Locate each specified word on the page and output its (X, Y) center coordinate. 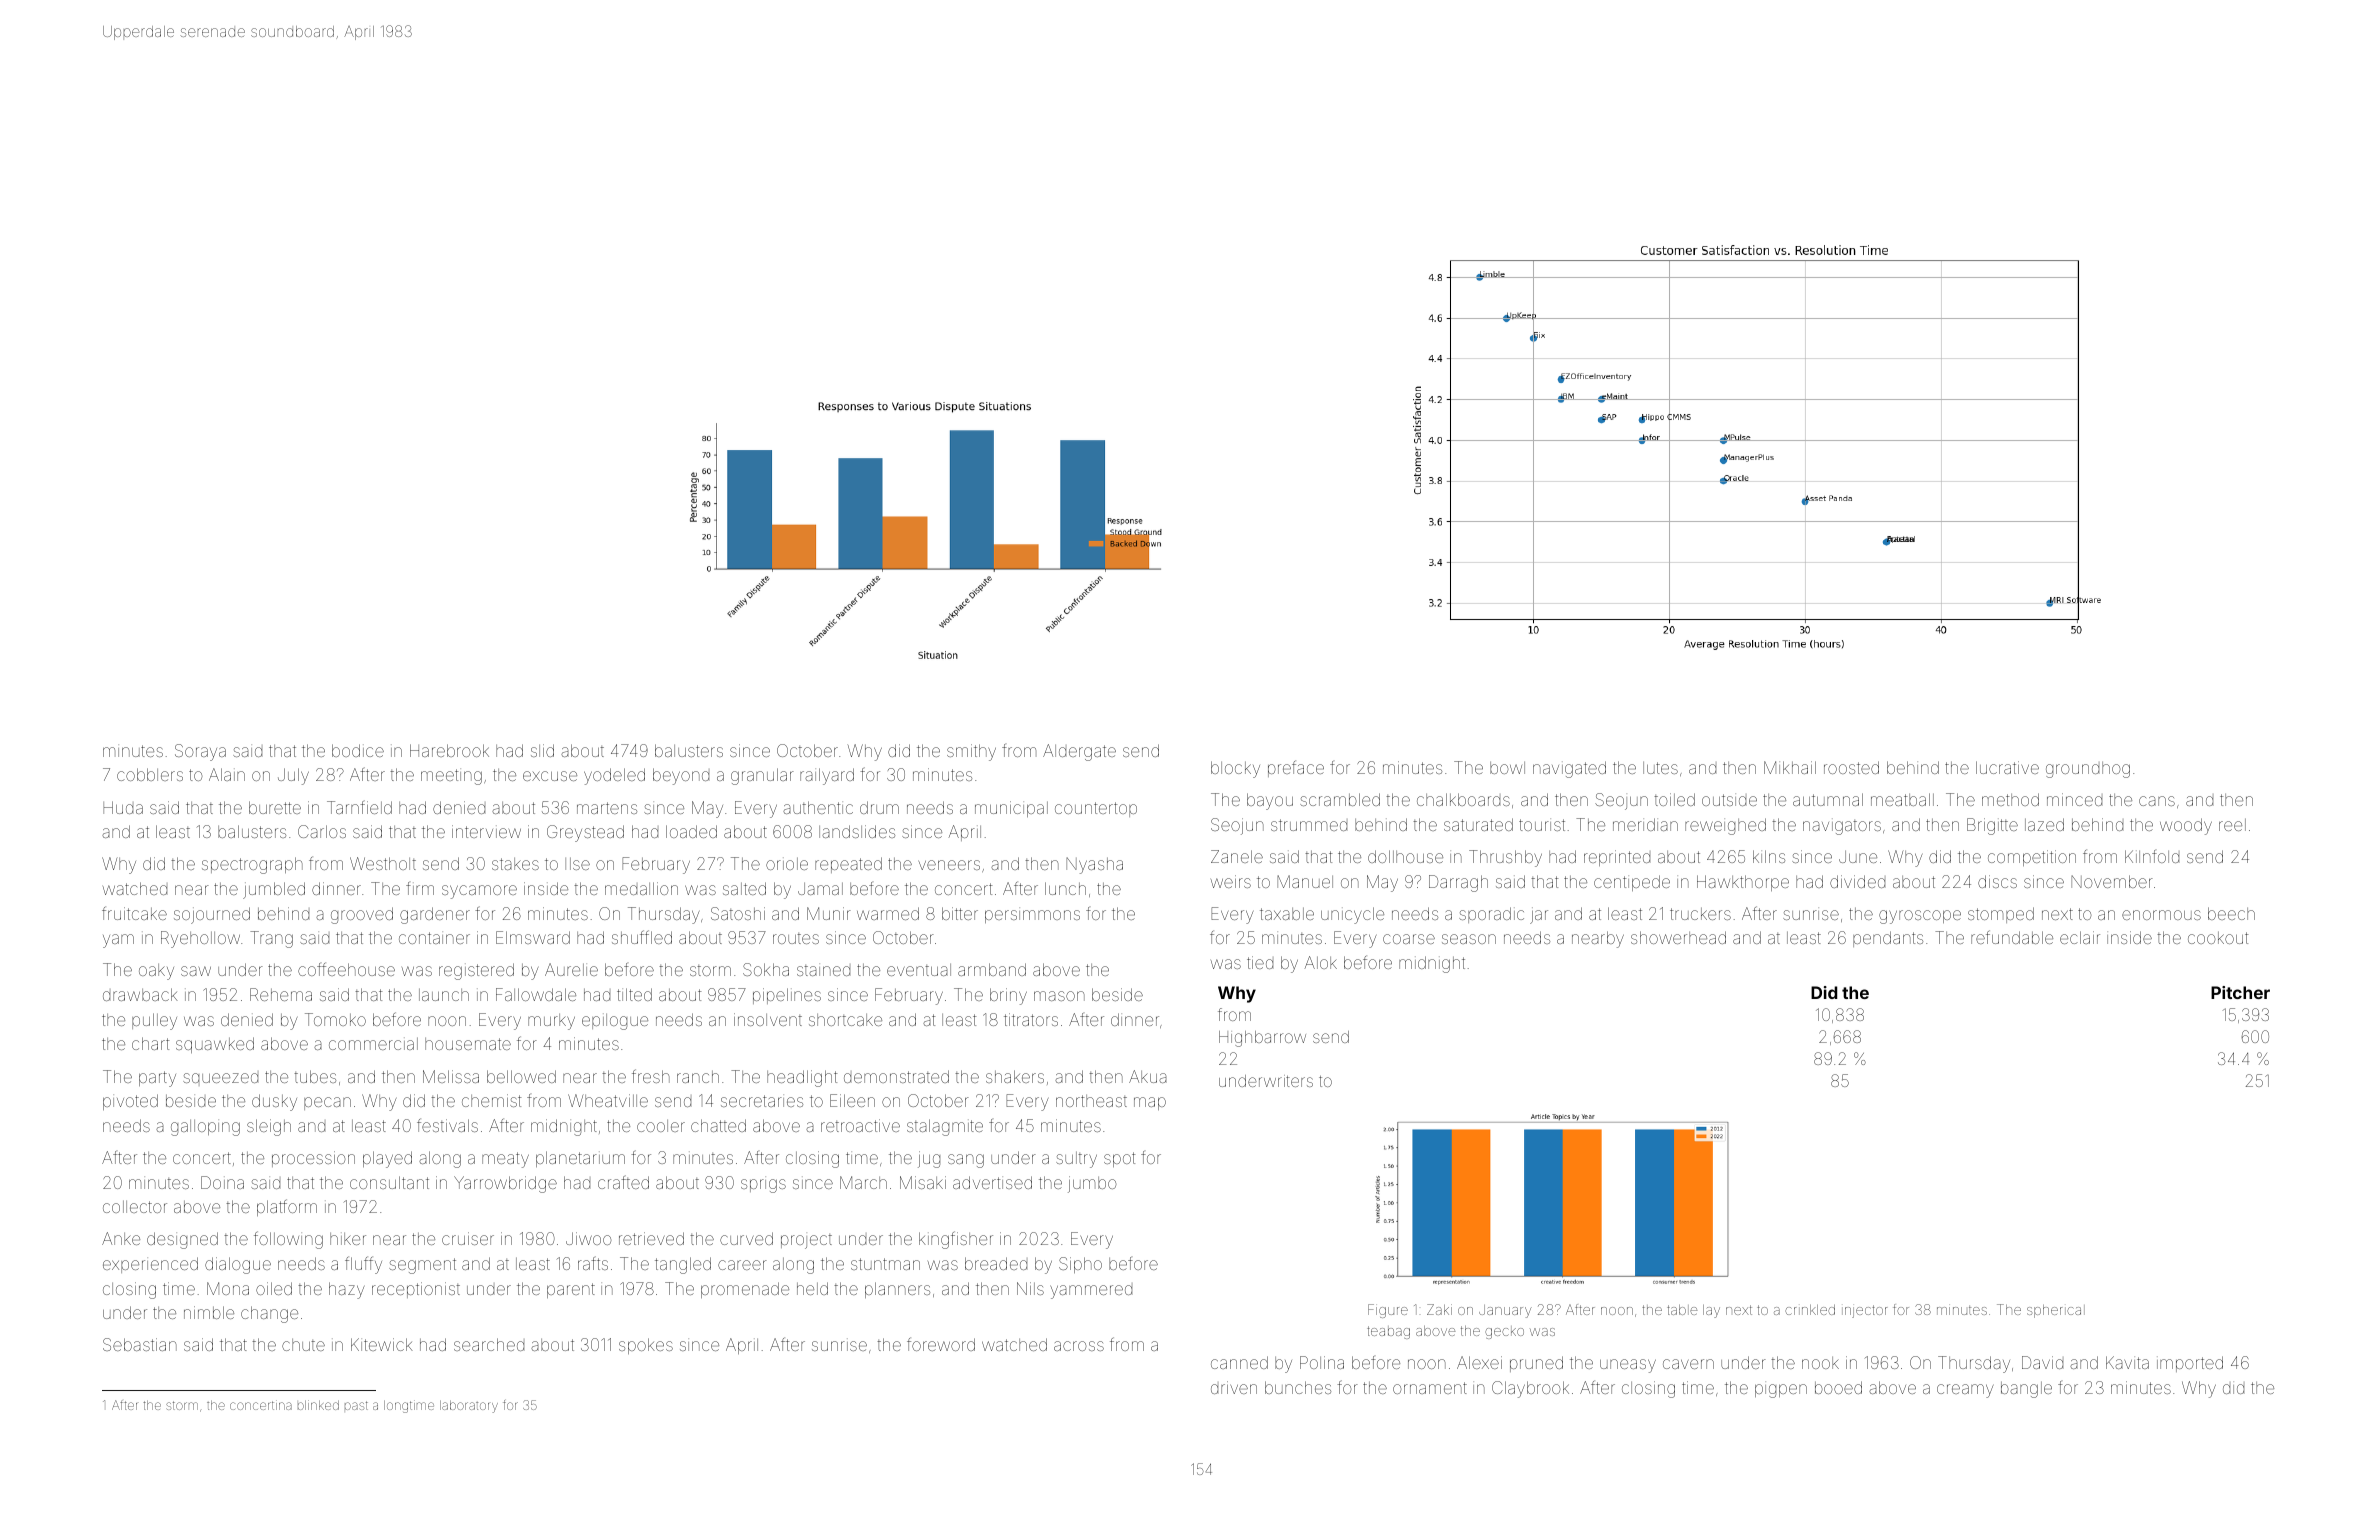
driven (1234, 1387)
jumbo (1092, 1184)
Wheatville (608, 1100)
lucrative (2007, 767)
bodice (358, 750)
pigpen (1781, 1391)
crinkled (1810, 1310)
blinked (318, 1405)
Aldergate (1079, 752)
